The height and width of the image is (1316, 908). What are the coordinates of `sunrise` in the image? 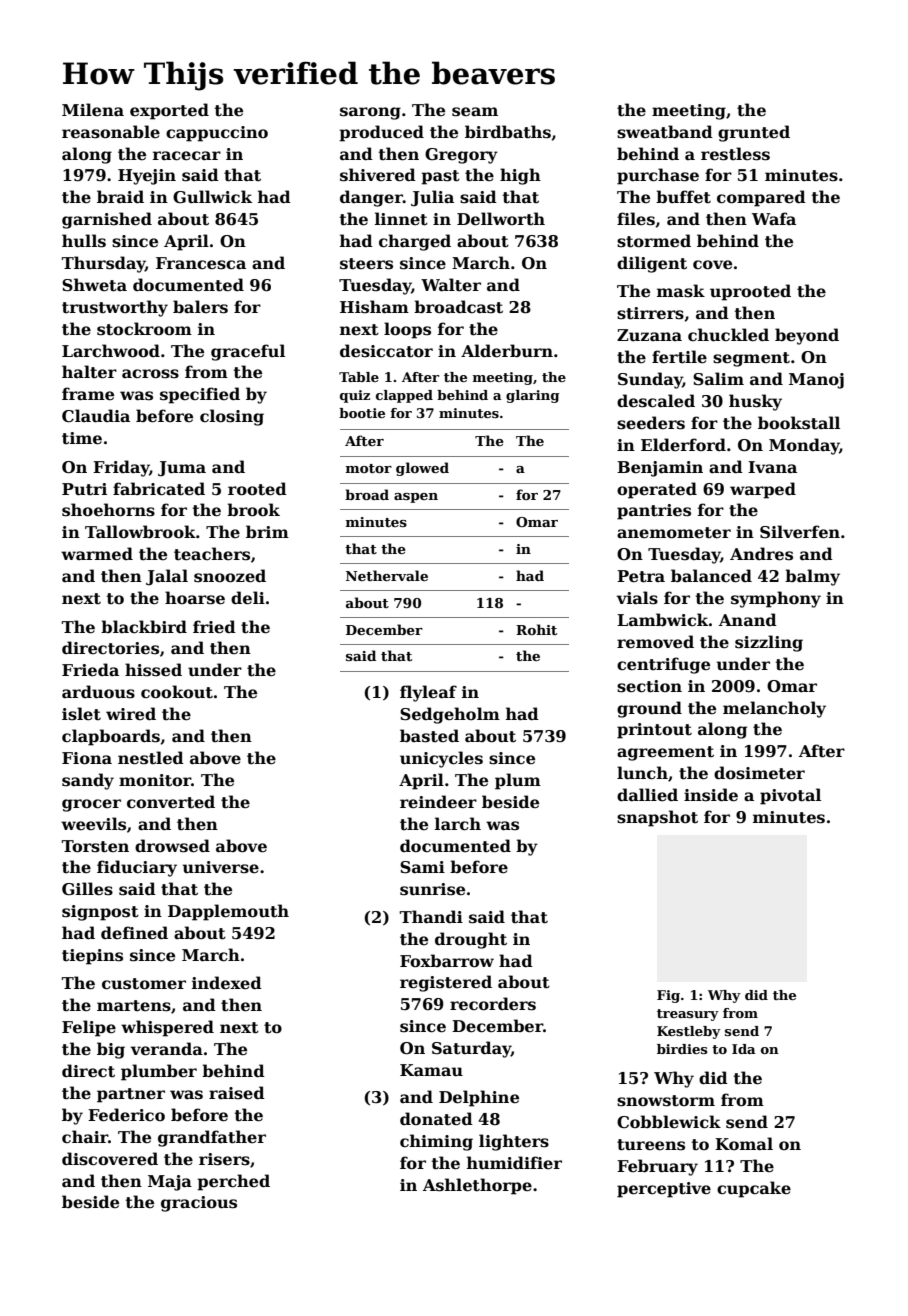 It's located at (432, 889).
